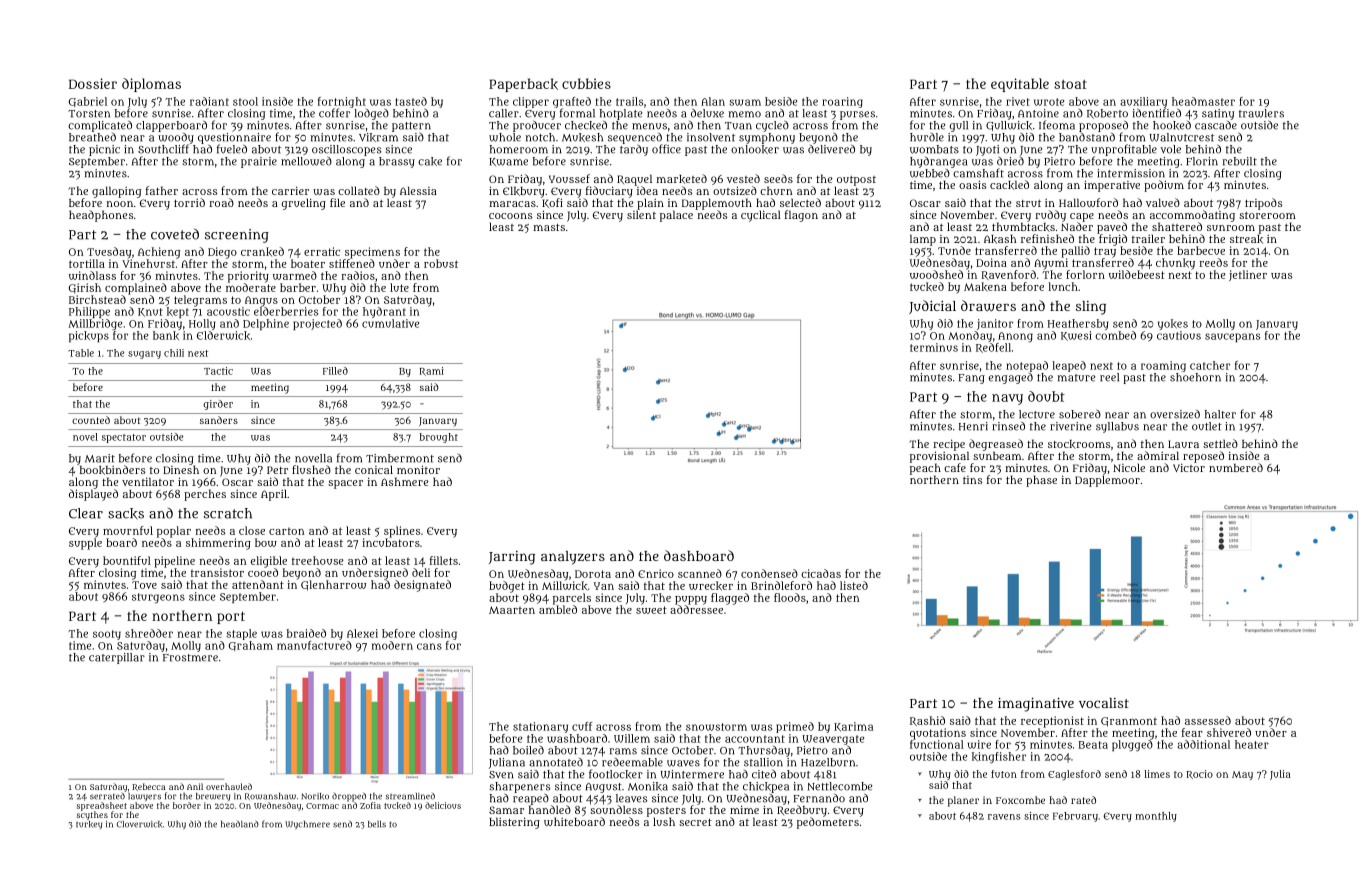  I want to click on Hazelburn, so click(828, 762).
